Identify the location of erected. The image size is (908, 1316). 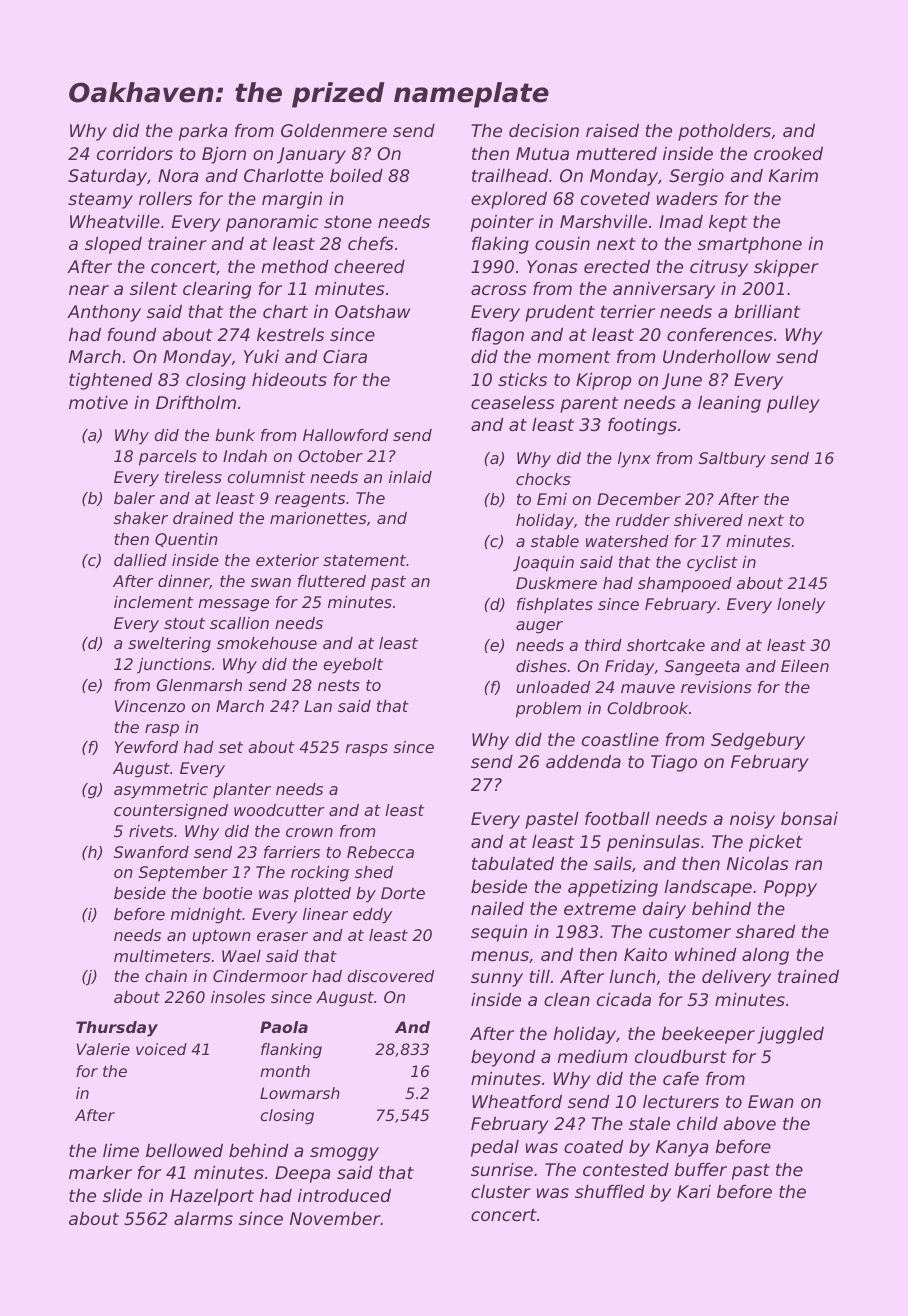
(617, 266).
